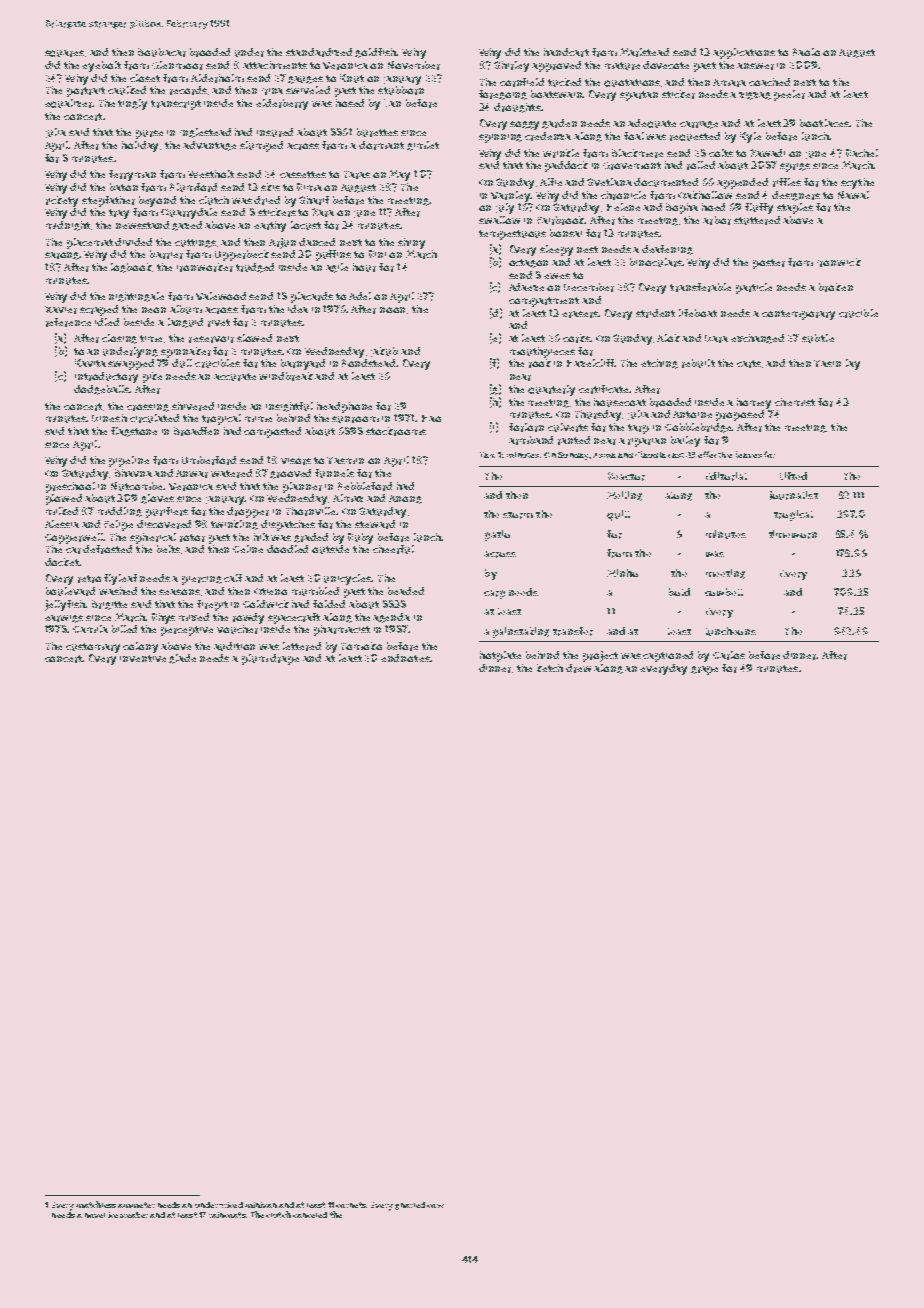 This document has width=924, height=1308. Describe the element at coordinates (655, 313) in the document. I see `strident` at that location.
